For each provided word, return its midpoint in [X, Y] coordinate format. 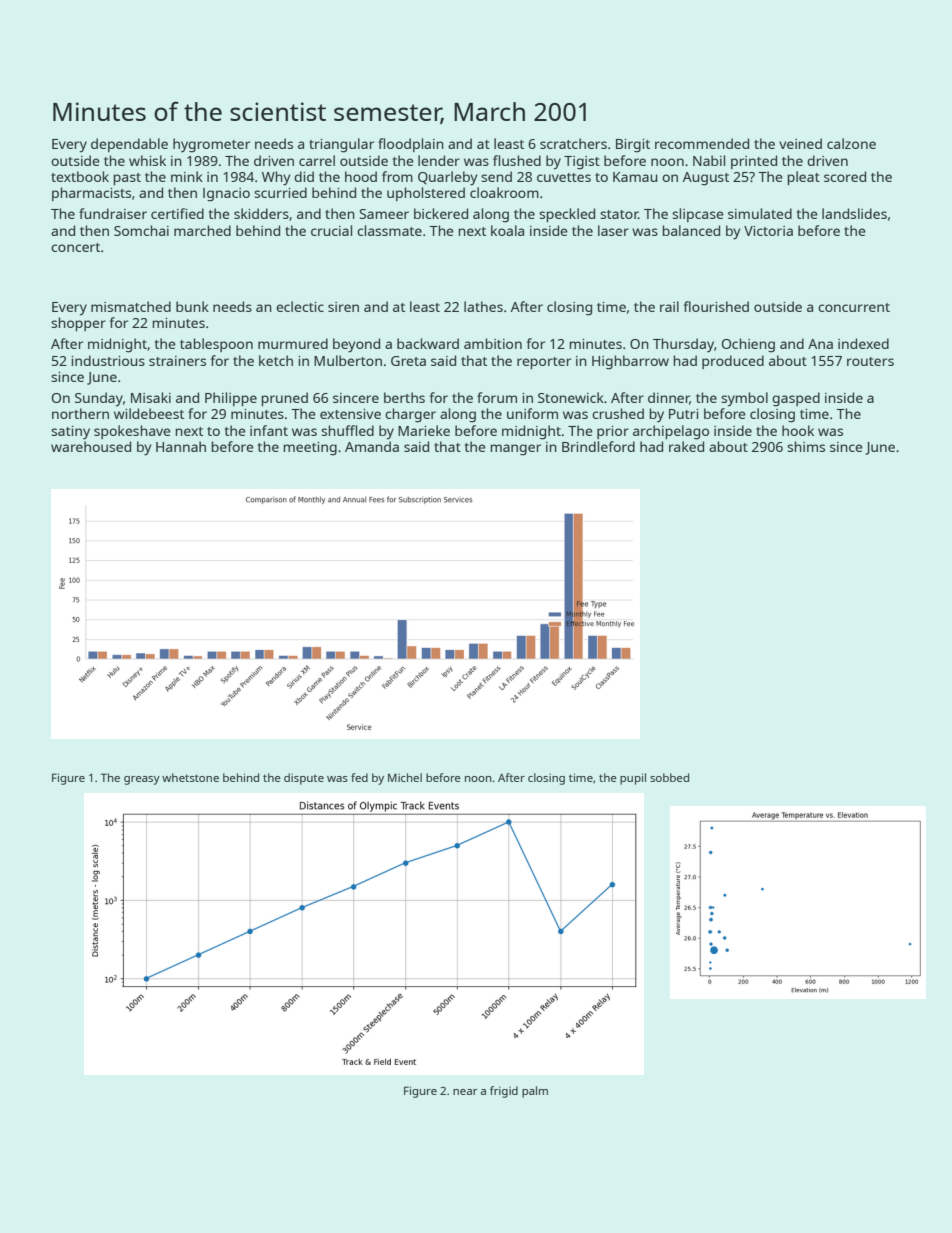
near [465, 1092]
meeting [310, 449]
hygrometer [211, 145]
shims [806, 446]
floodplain [411, 145]
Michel [405, 777]
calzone [851, 143]
